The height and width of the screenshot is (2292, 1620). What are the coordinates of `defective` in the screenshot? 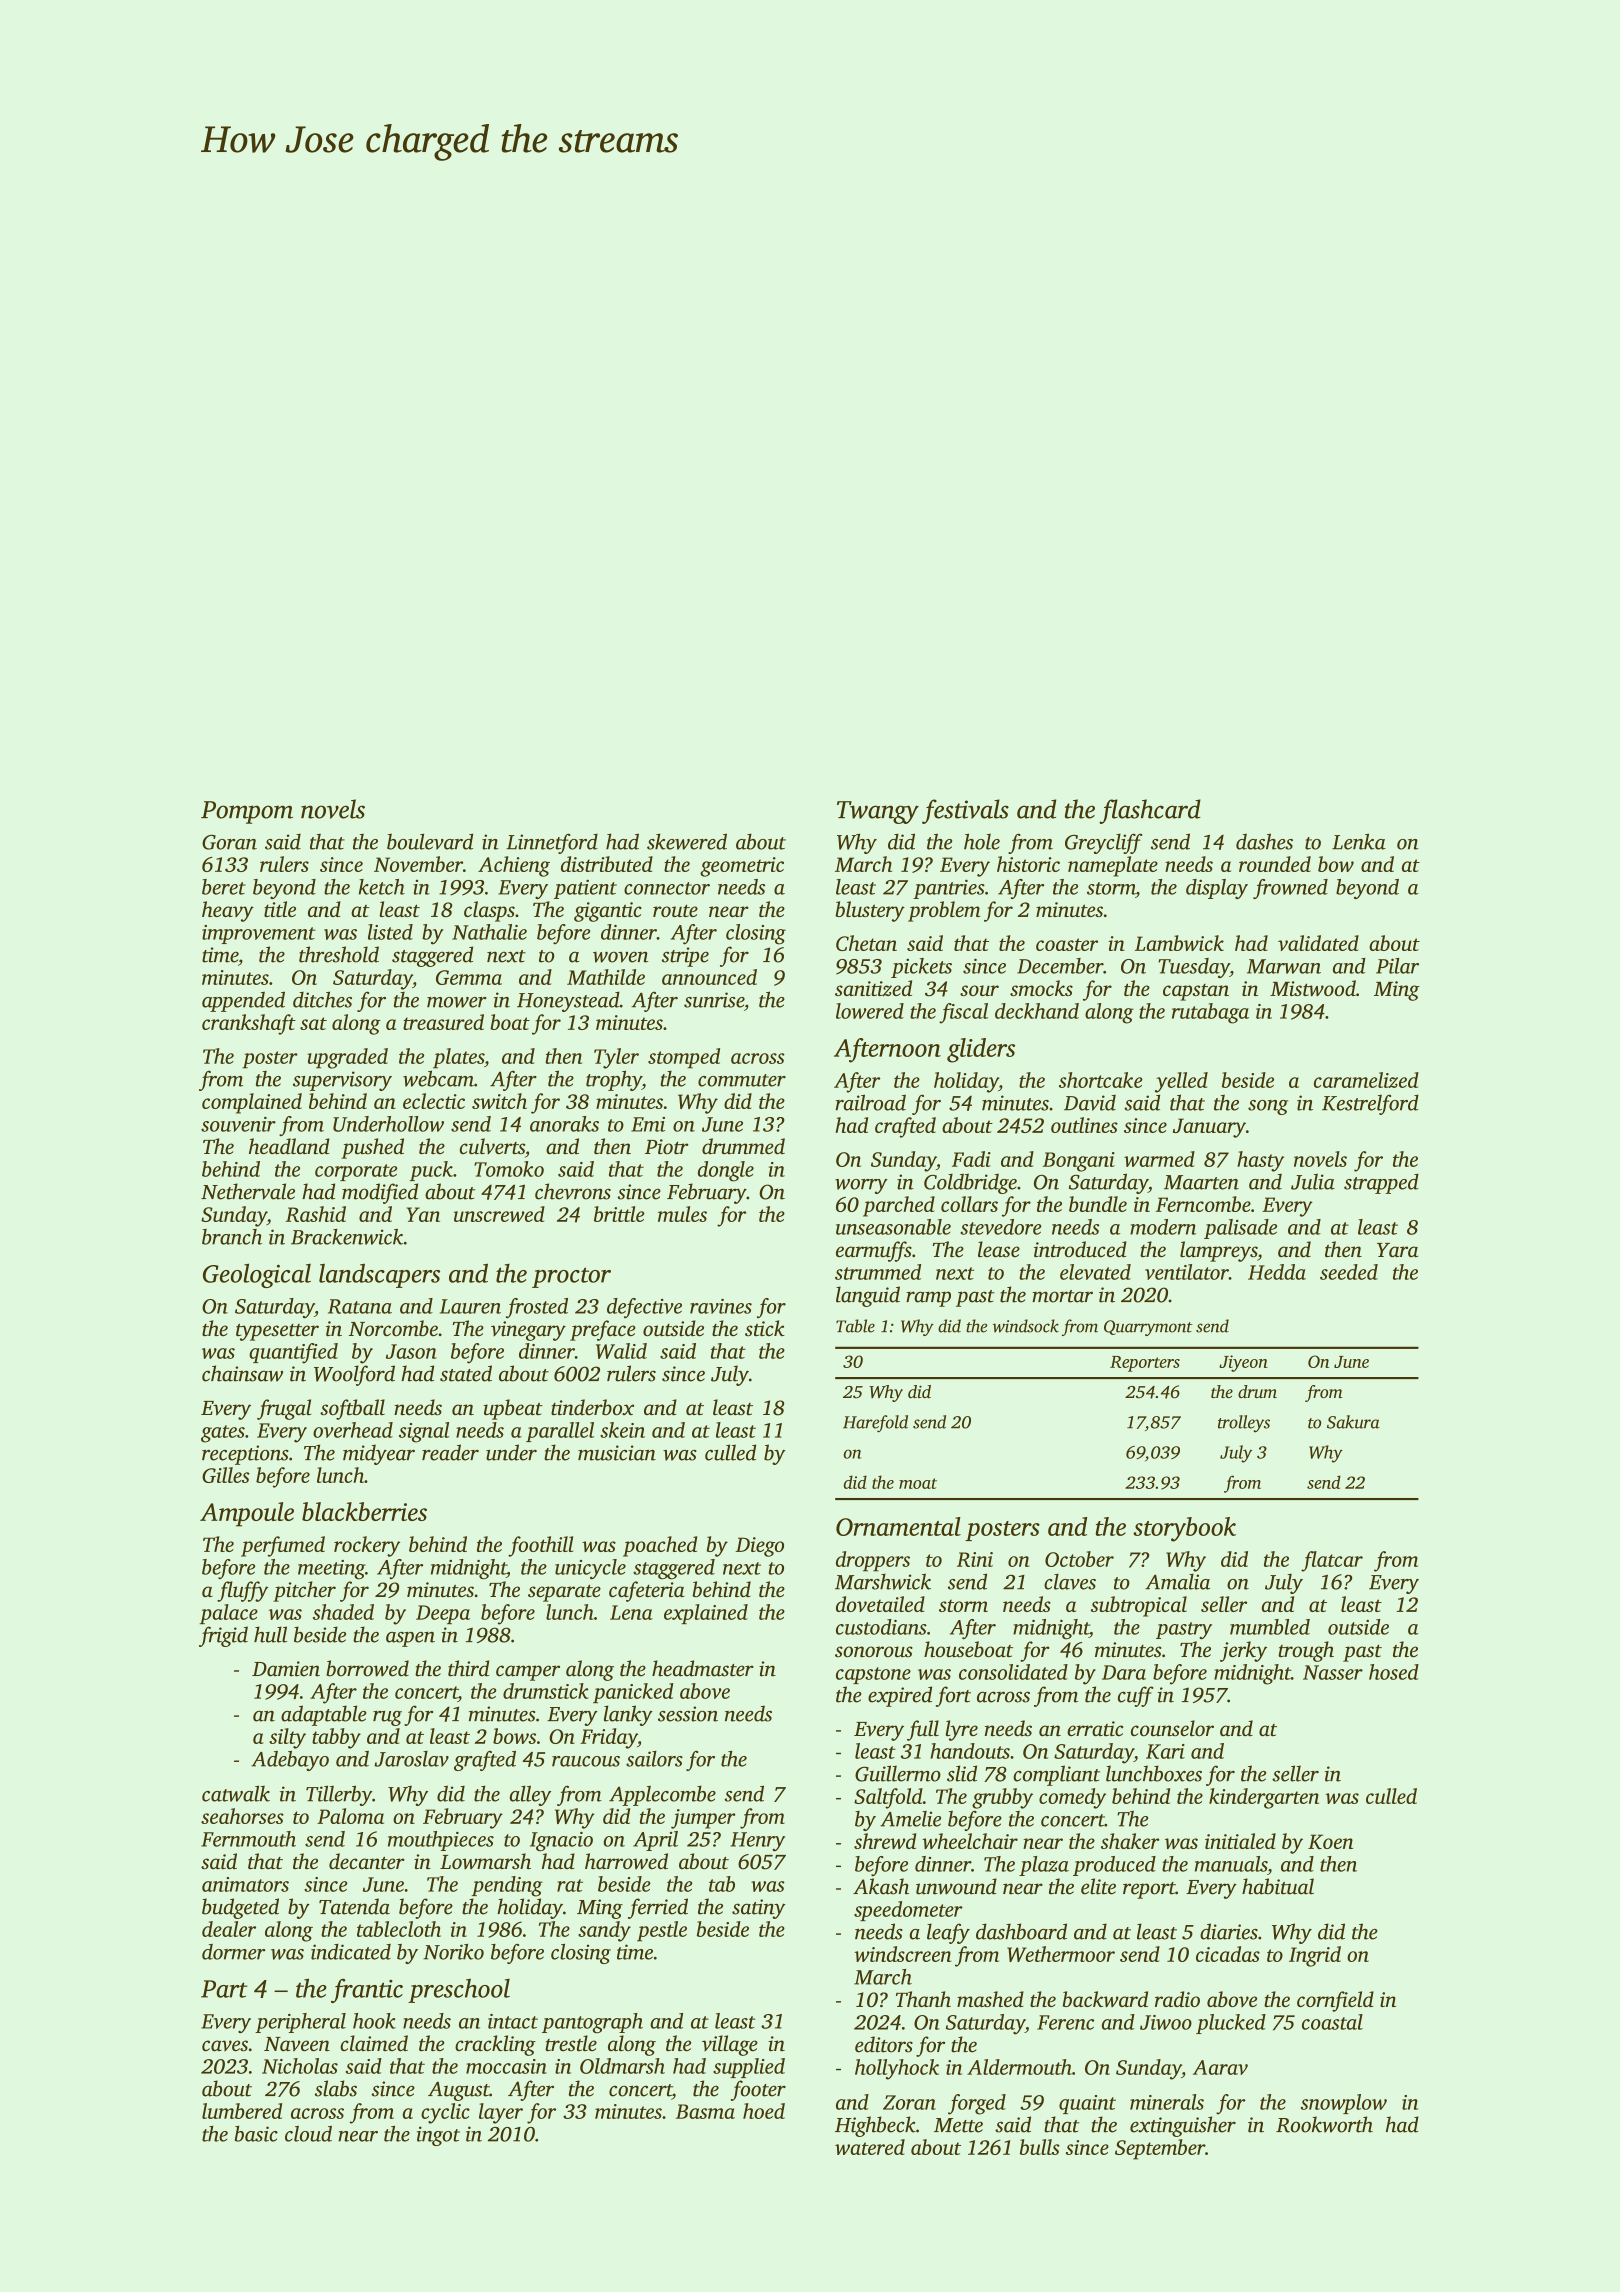 It's located at (644, 1308).
